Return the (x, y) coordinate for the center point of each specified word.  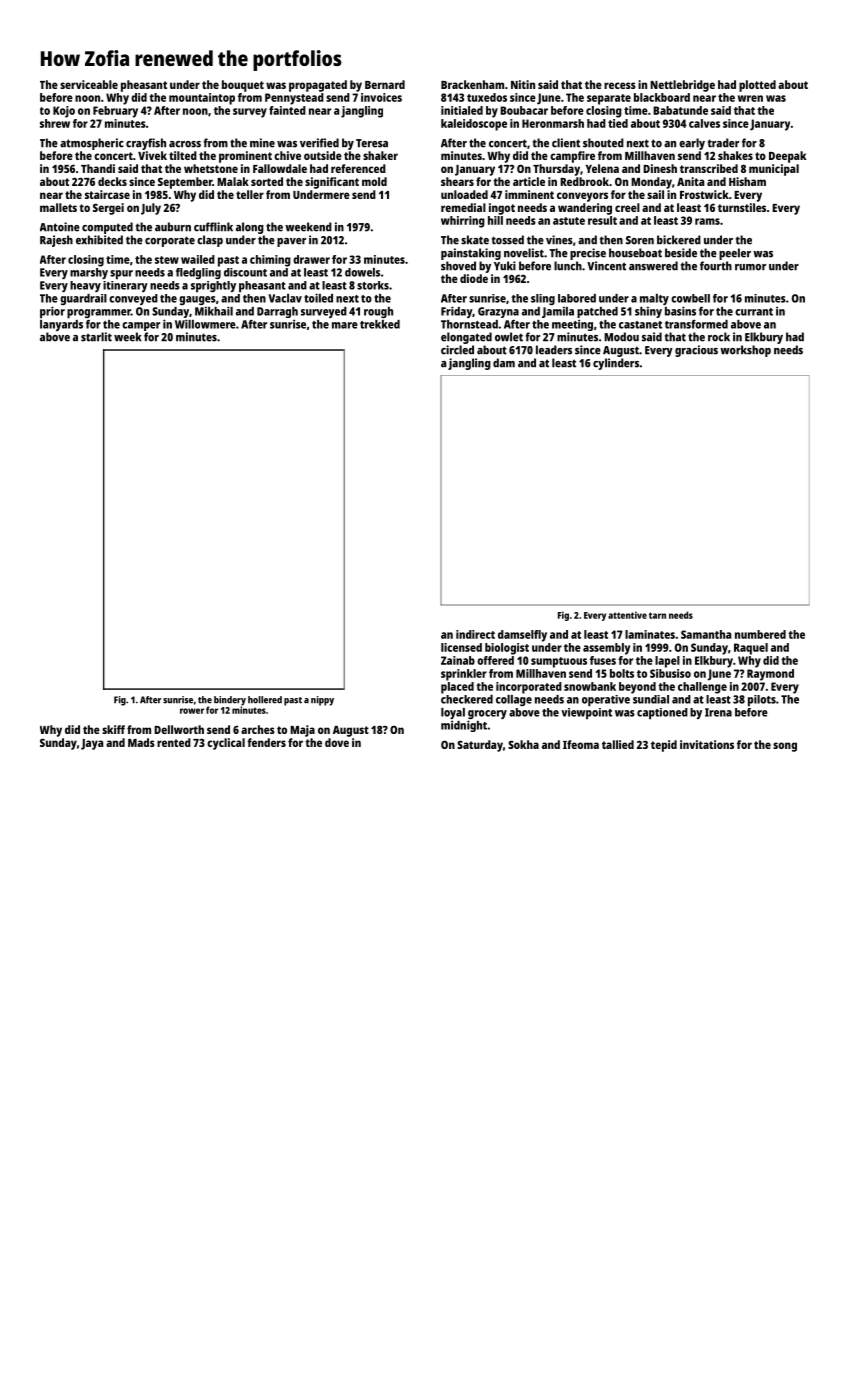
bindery (230, 701)
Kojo (64, 112)
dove (337, 742)
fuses (603, 660)
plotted (757, 86)
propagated (318, 86)
